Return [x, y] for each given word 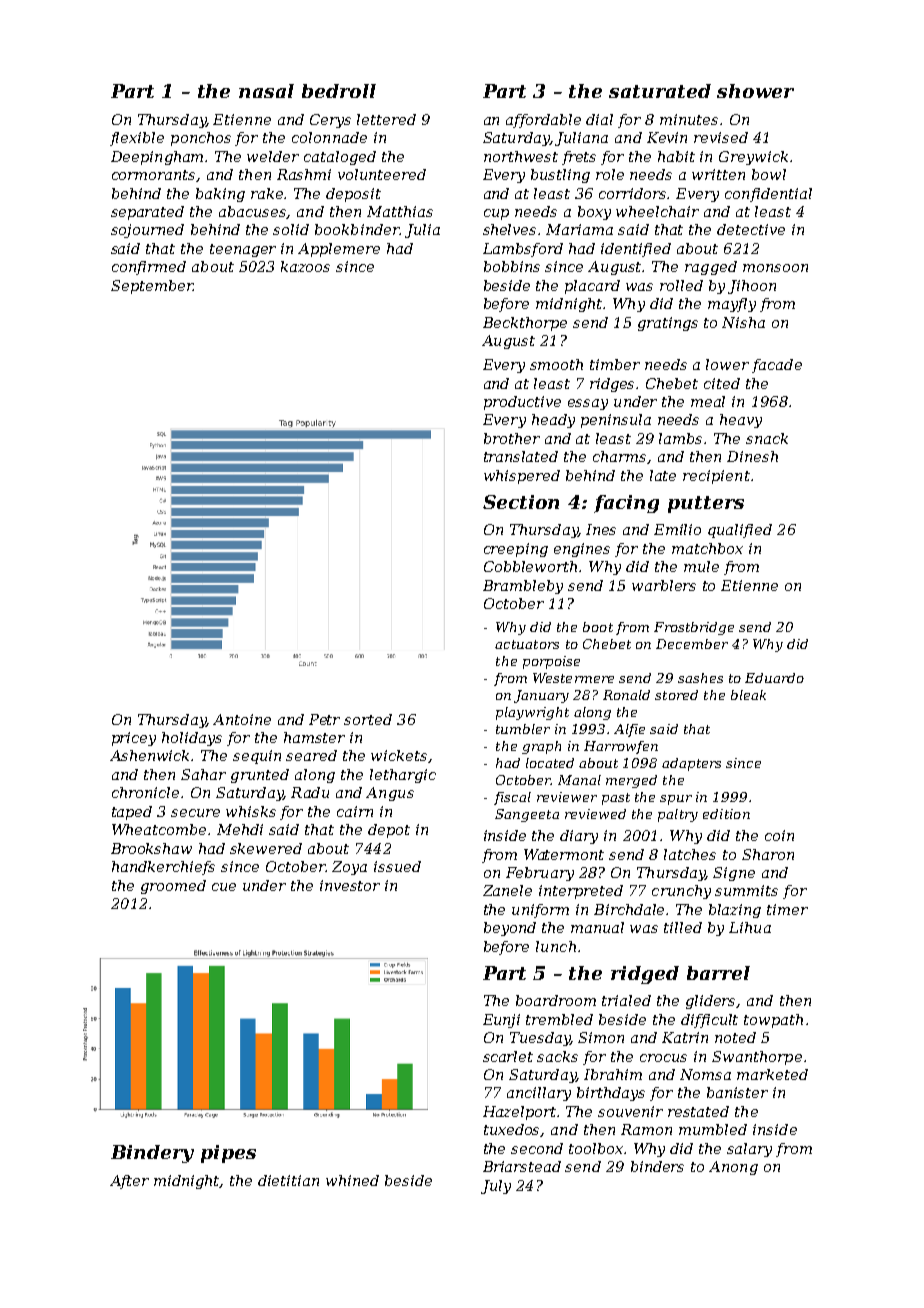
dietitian [288, 1180]
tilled [683, 927]
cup [496, 214]
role [610, 174]
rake [268, 193]
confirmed [149, 268]
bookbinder [357, 229]
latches [690, 854]
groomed [173, 887]
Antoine [242, 719]
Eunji [501, 1021]
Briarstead [522, 1166]
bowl [769, 174]
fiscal [512, 798]
